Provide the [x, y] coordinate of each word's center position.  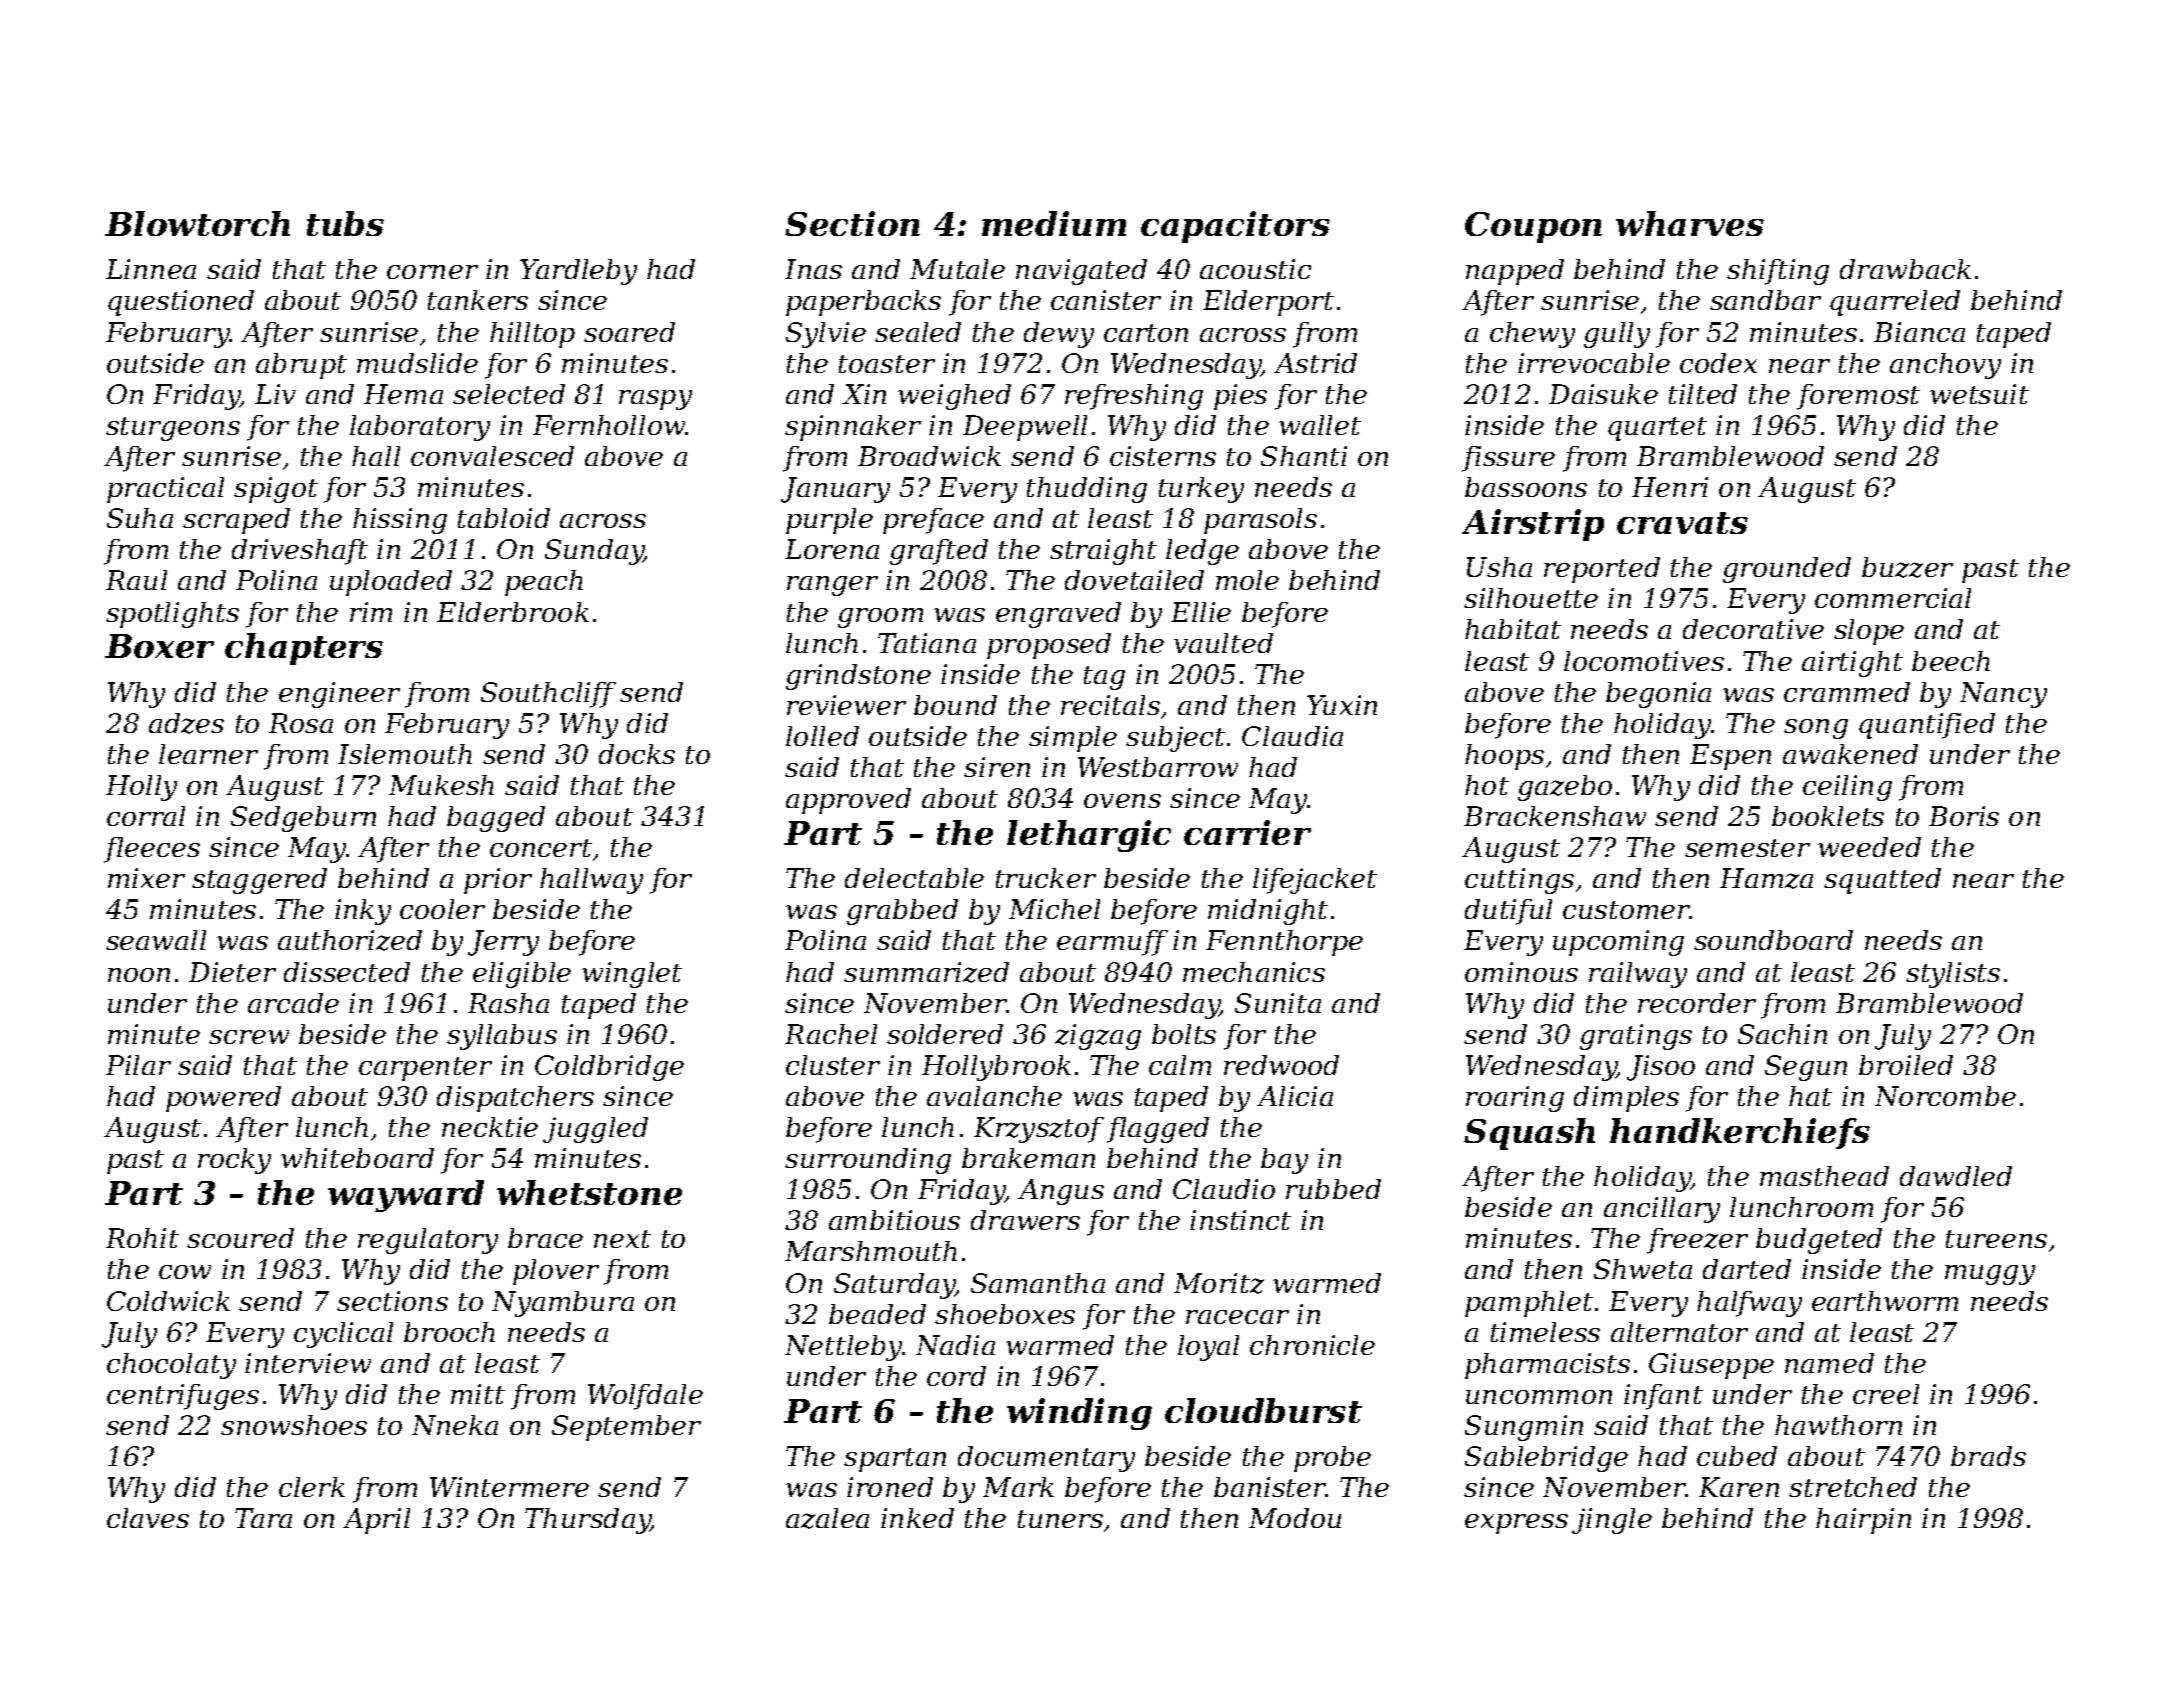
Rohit [142, 1238]
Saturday [894, 1286]
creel [1886, 1394]
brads [1988, 1456]
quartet [1657, 429]
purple [829, 521]
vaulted [1223, 643]
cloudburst [1263, 1410]
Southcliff [548, 695]
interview [308, 1363]
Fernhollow [609, 425]
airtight [1852, 664]
